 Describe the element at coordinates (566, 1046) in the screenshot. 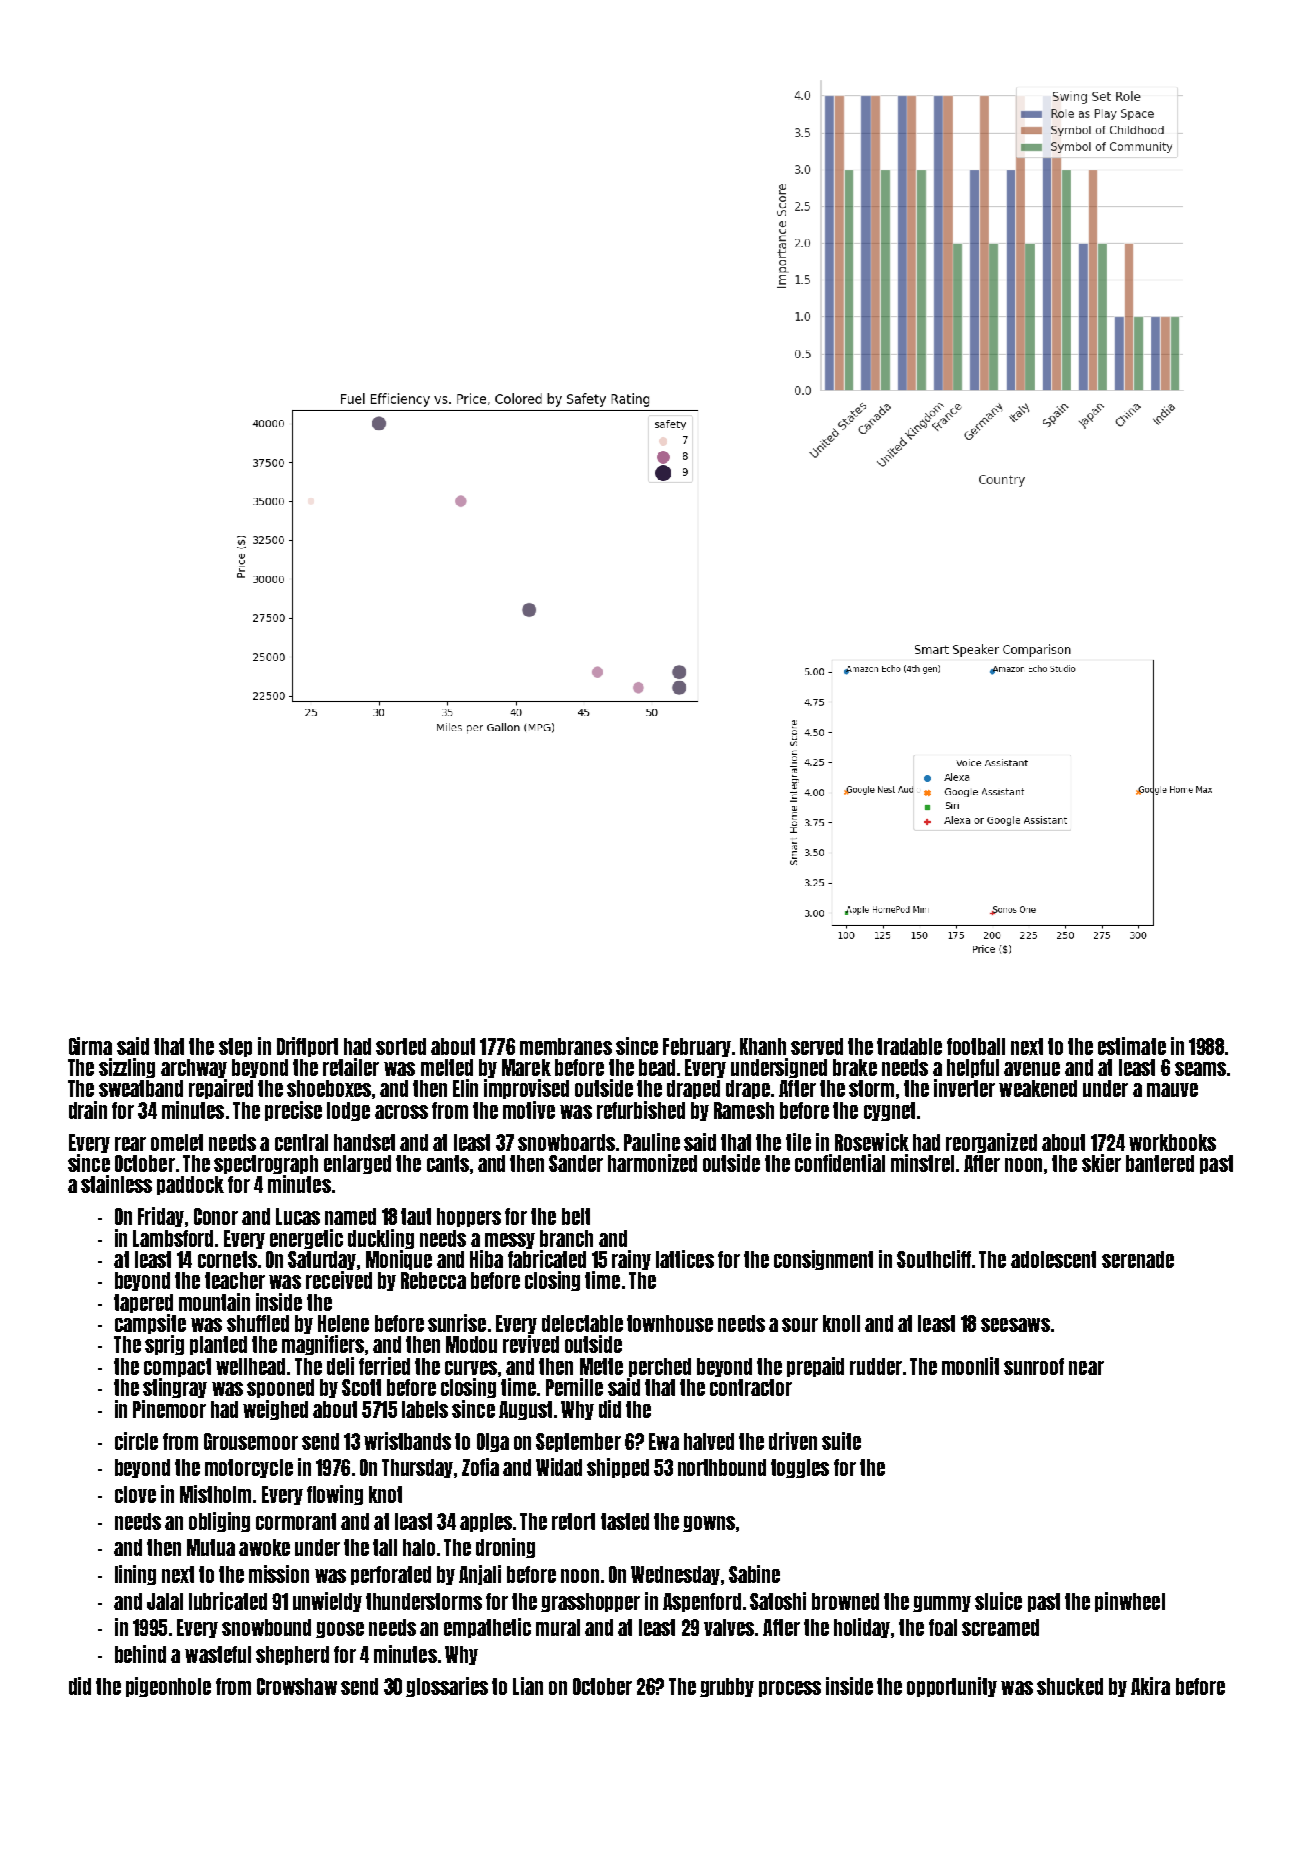

I see `membranes` at that location.
